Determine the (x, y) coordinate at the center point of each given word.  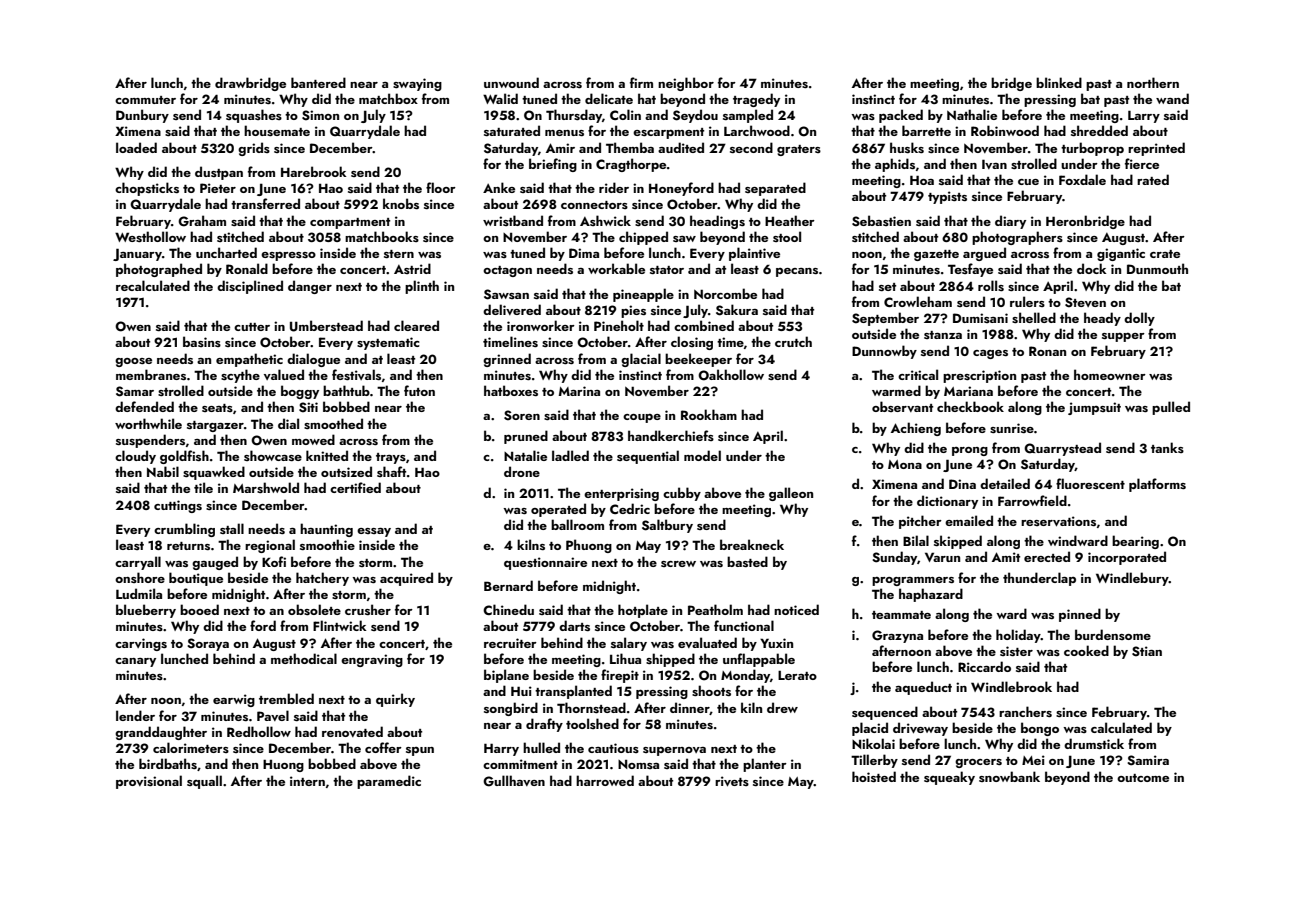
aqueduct (923, 688)
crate (1165, 254)
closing (692, 343)
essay (374, 532)
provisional (149, 782)
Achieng (916, 429)
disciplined (250, 287)
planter (765, 765)
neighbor (686, 84)
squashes (254, 116)
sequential (648, 457)
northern (1153, 82)
